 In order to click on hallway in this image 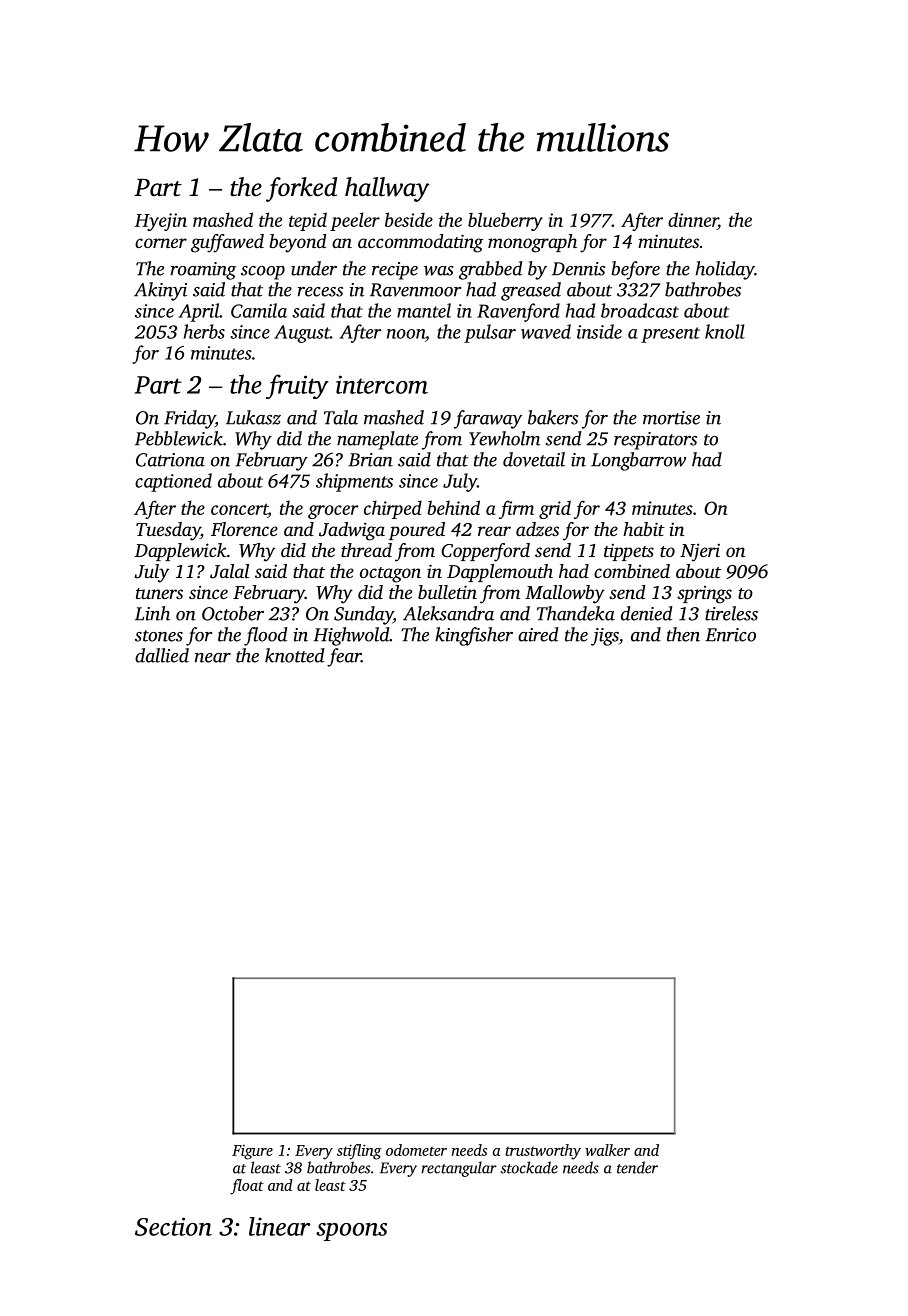, I will do `click(387, 189)`.
